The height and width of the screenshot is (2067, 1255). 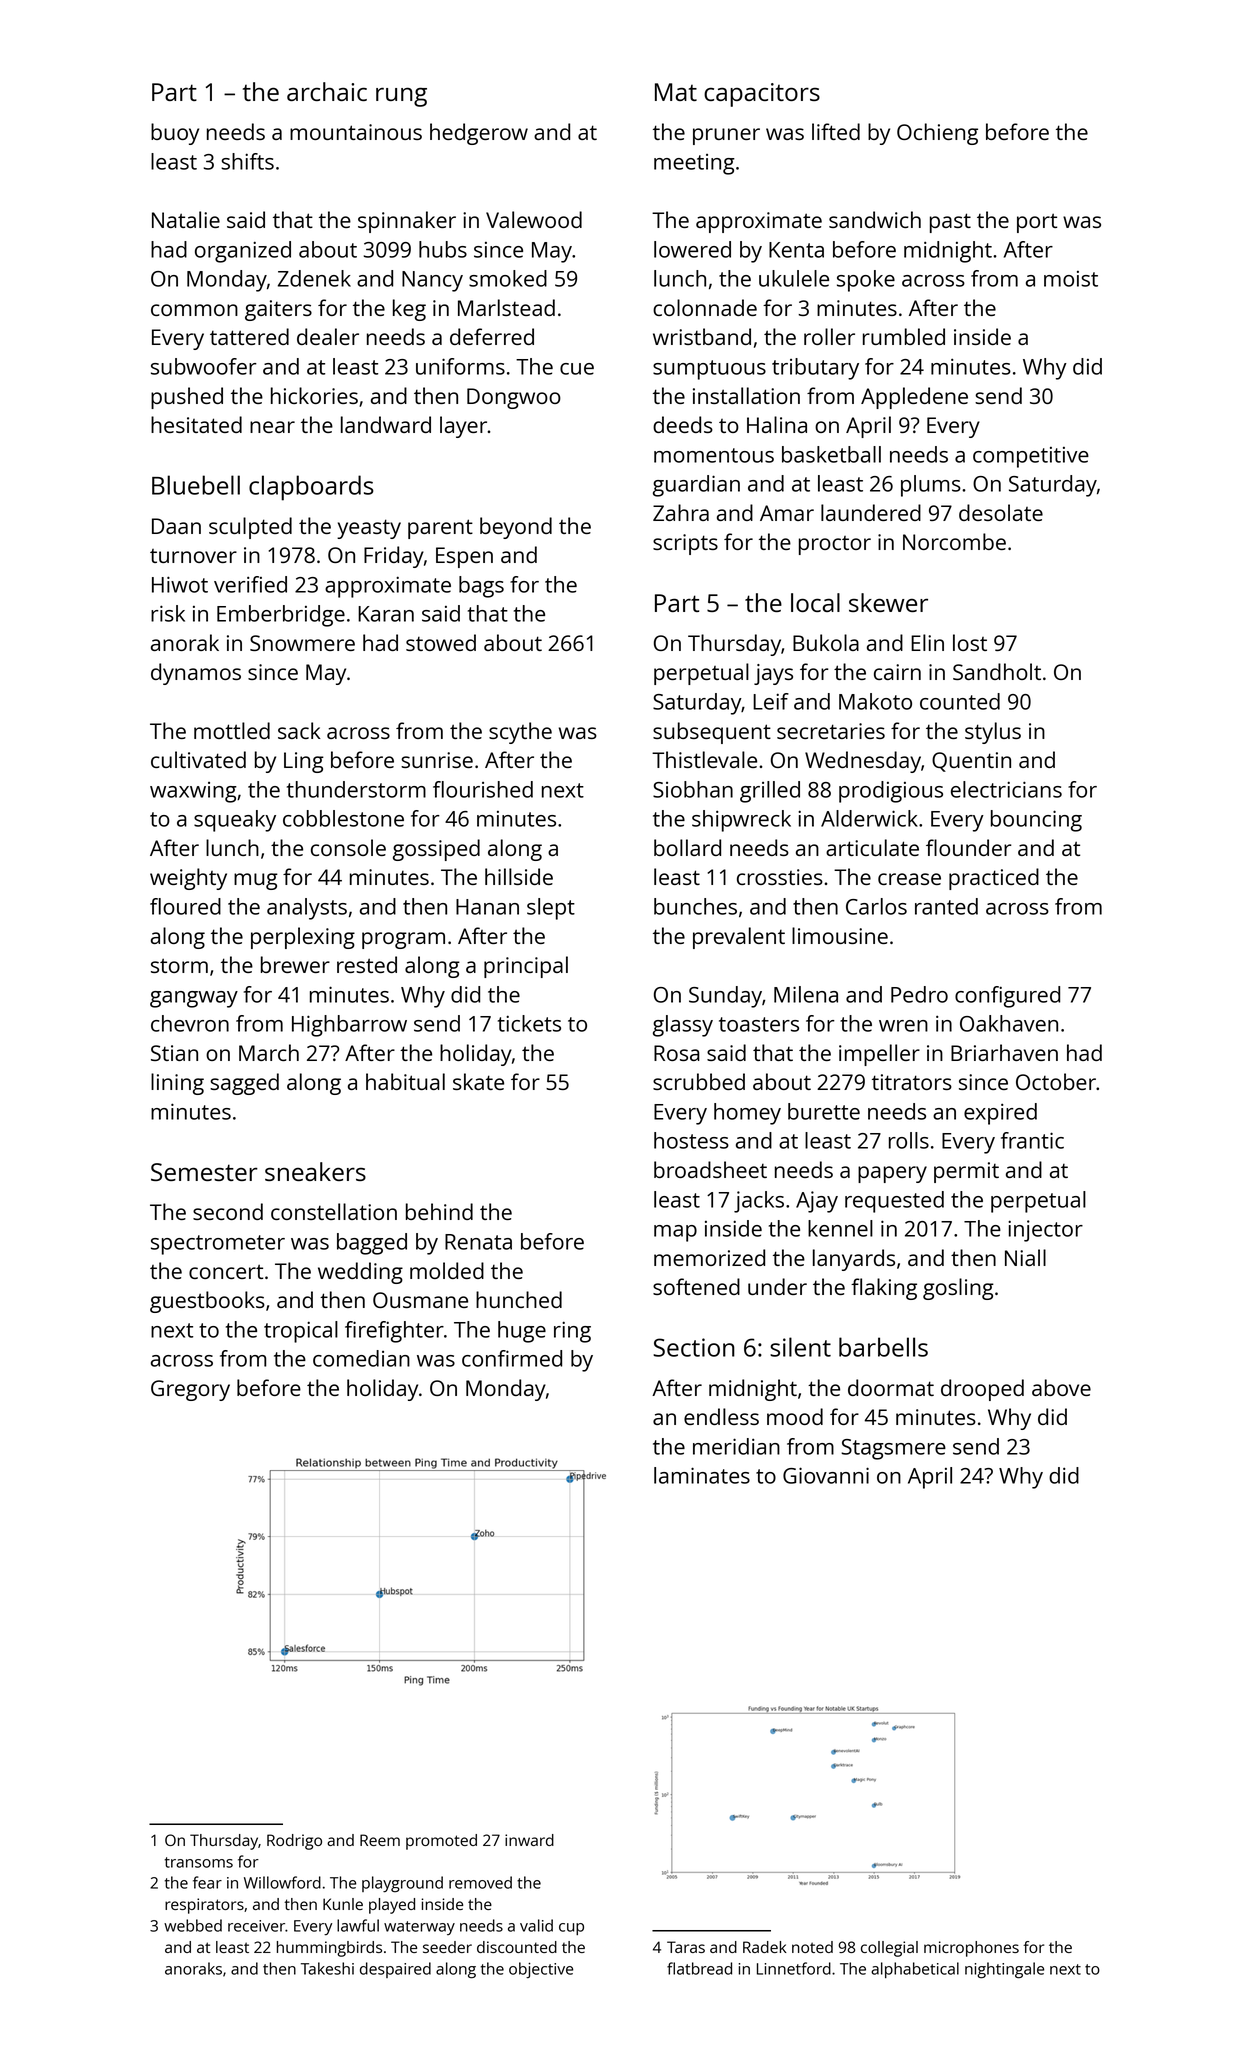 What do you see at coordinates (914, 398) in the screenshot?
I see `Appledene` at bounding box center [914, 398].
